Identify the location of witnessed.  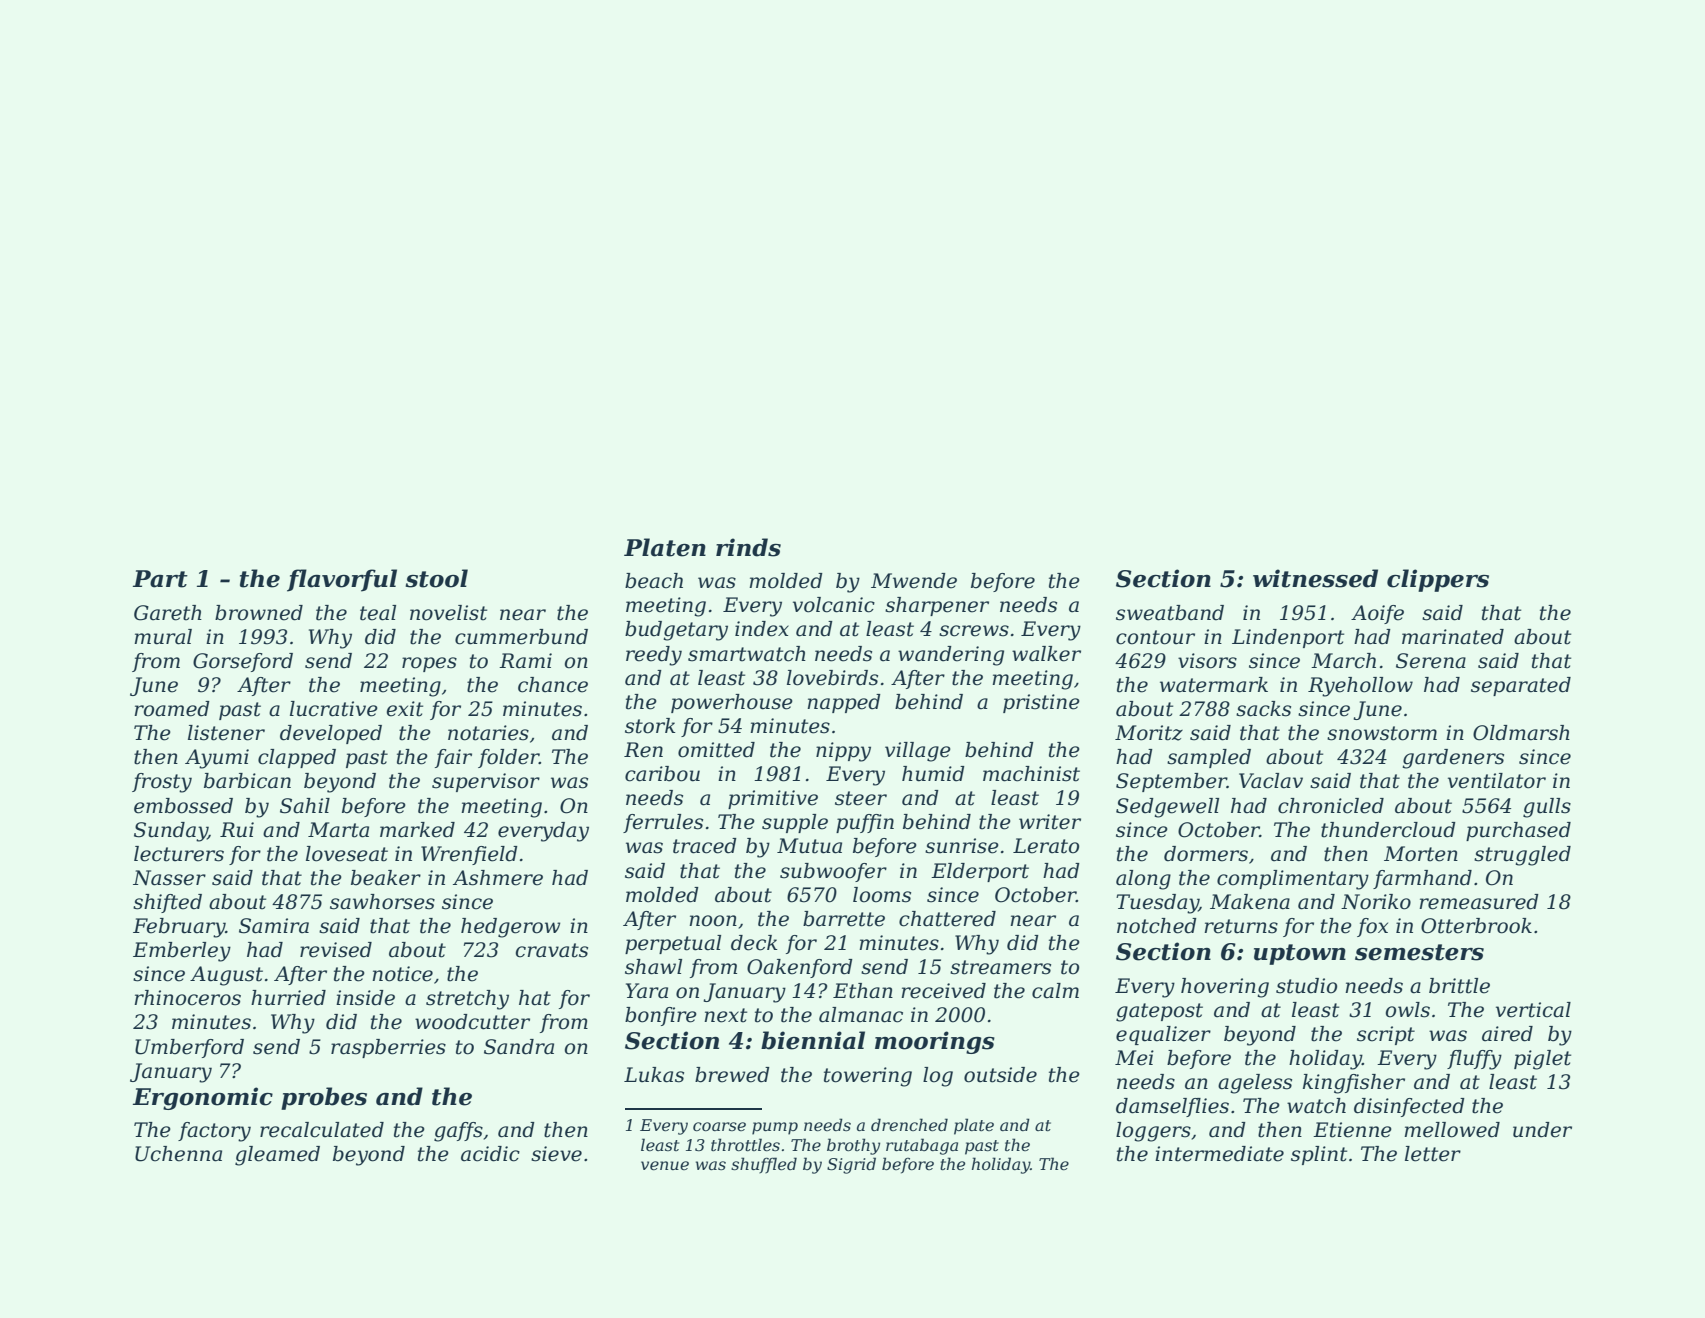
(1315, 578).
